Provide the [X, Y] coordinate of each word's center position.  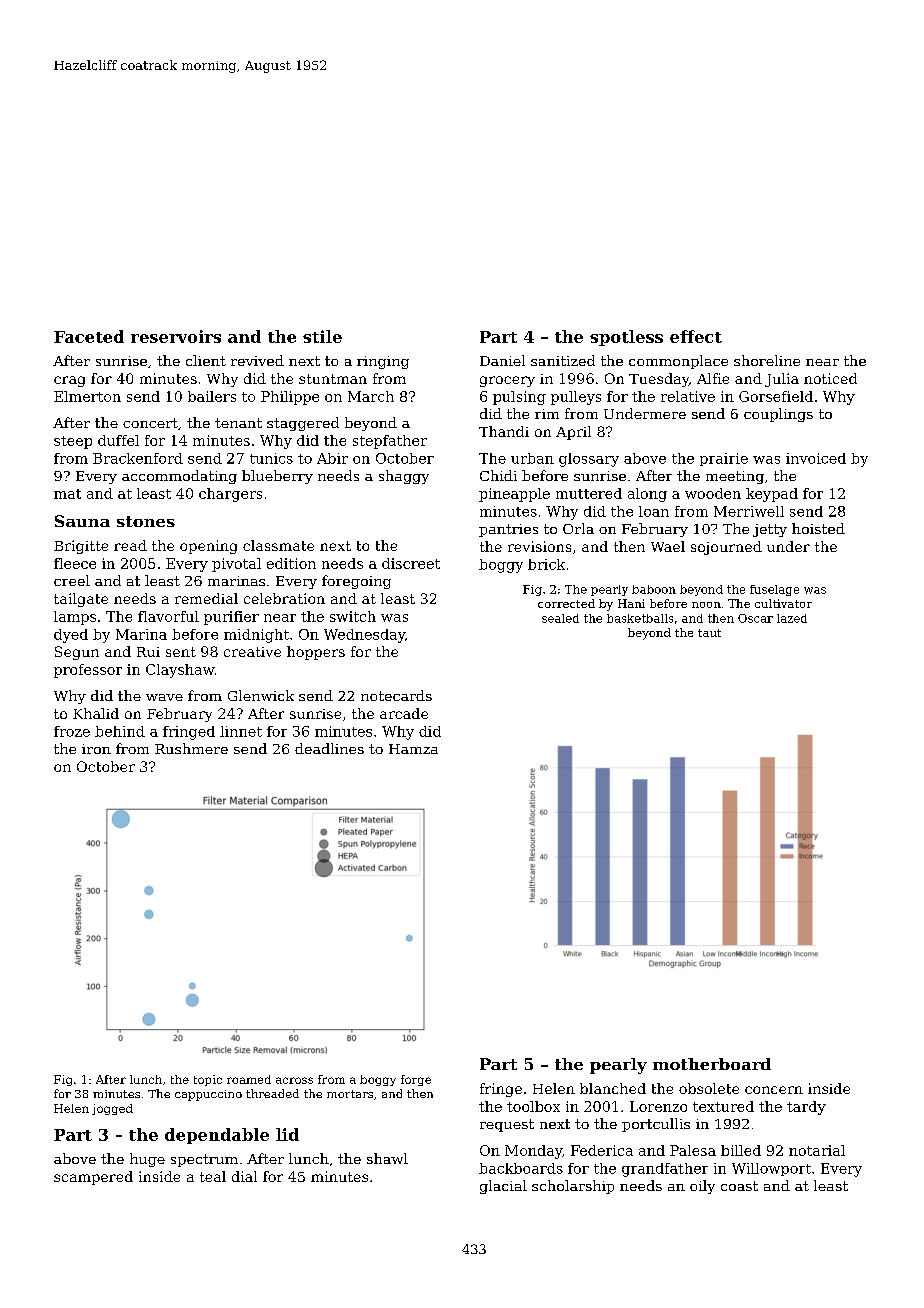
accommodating [179, 477]
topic [208, 1080]
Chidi [498, 475]
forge [416, 1080]
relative [688, 396]
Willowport [771, 1169]
